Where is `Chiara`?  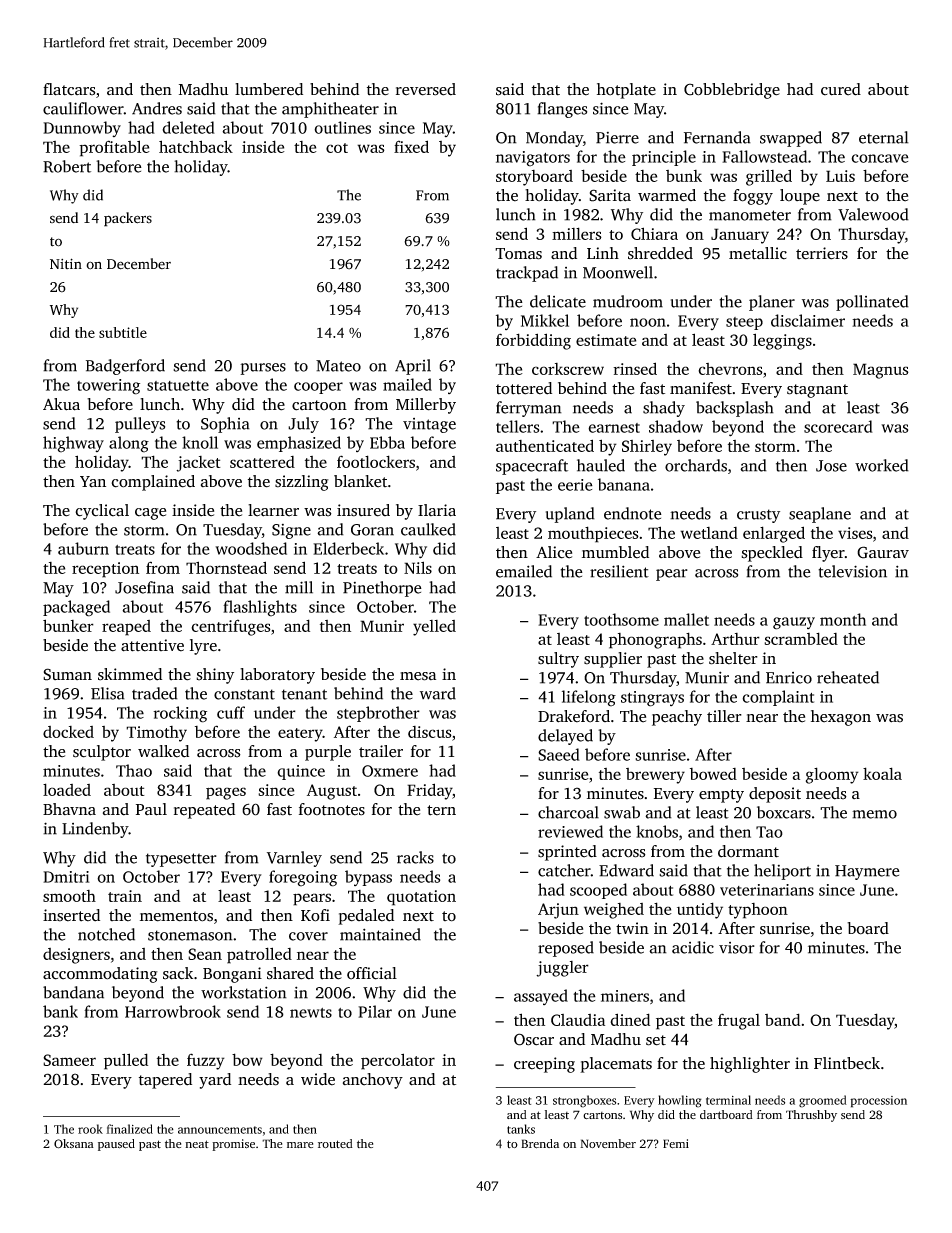 Chiara is located at coordinates (654, 233).
